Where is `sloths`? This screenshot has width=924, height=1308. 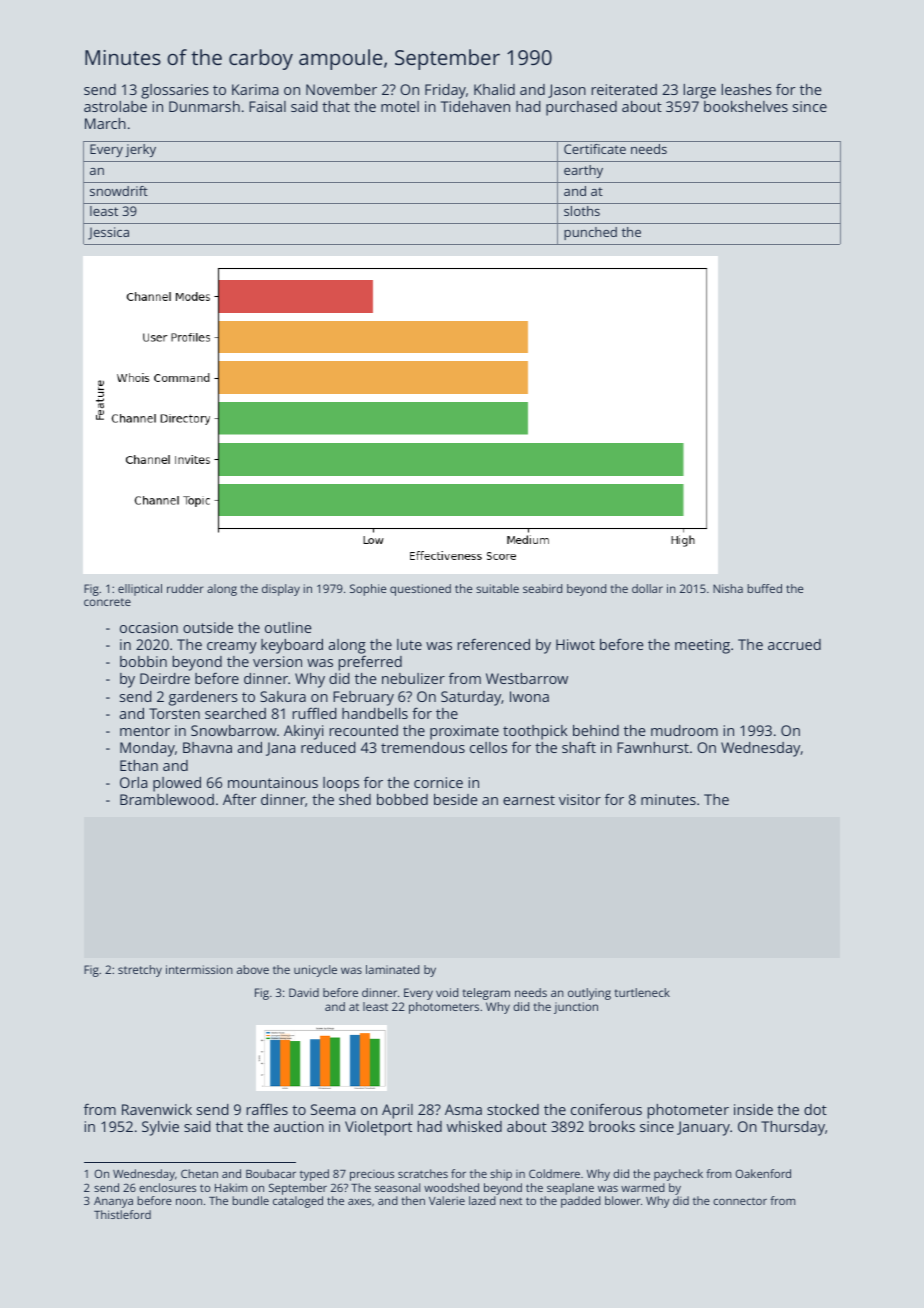 sloths is located at coordinates (582, 211).
